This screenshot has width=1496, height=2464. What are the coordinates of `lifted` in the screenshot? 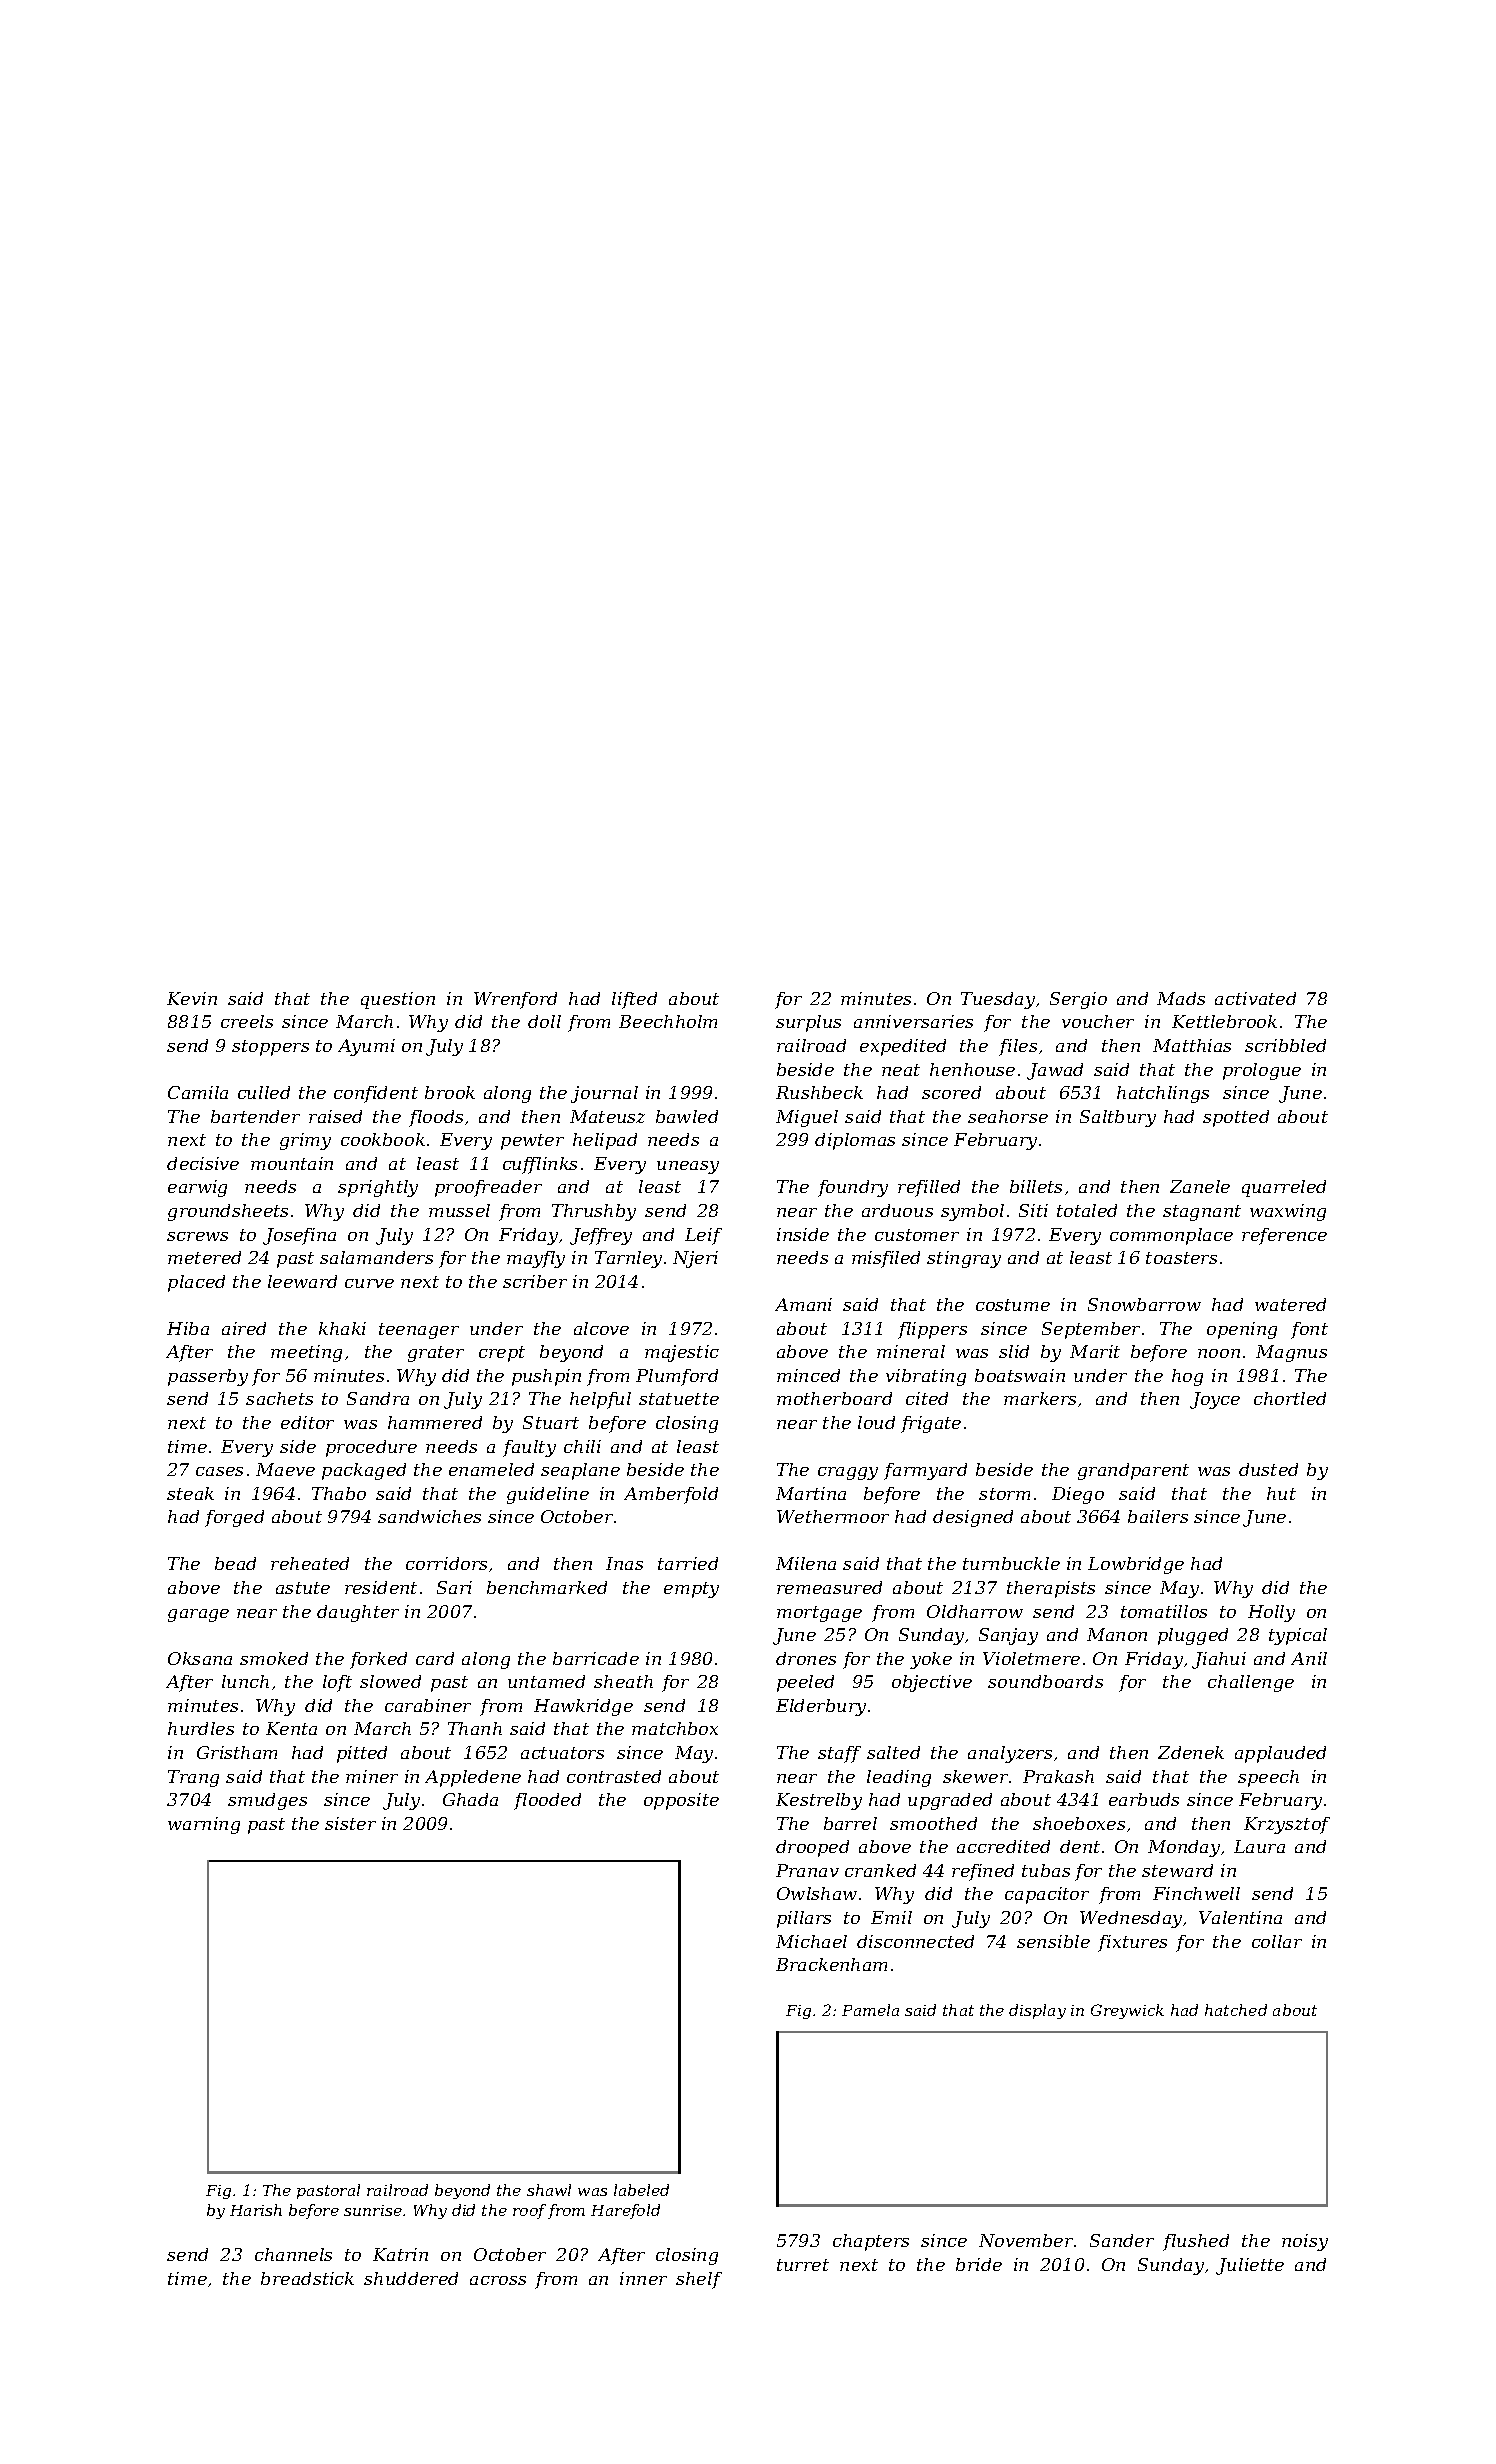 It's located at (634, 1000).
